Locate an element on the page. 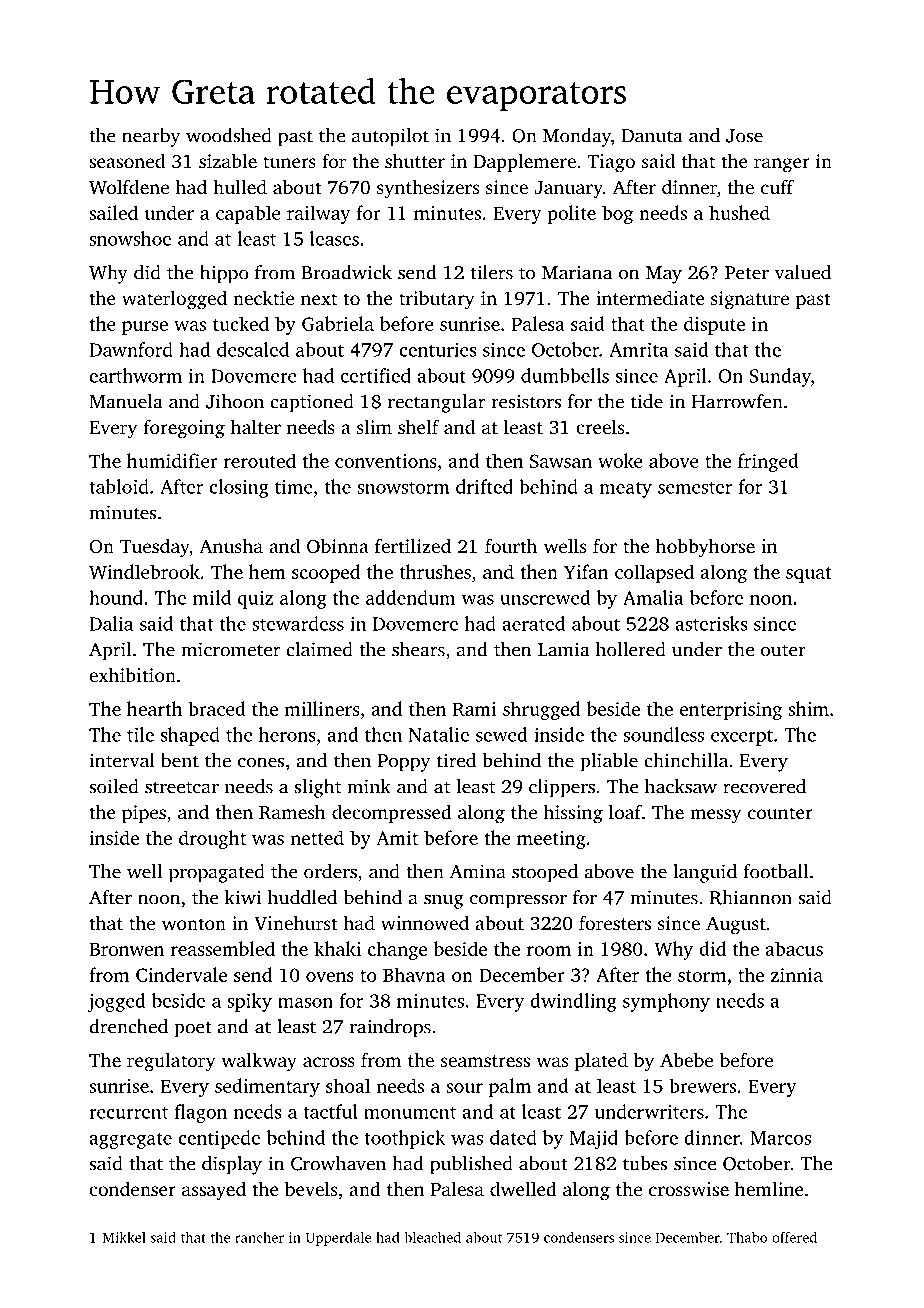 The image size is (924, 1308). Jose is located at coordinates (744, 136).
